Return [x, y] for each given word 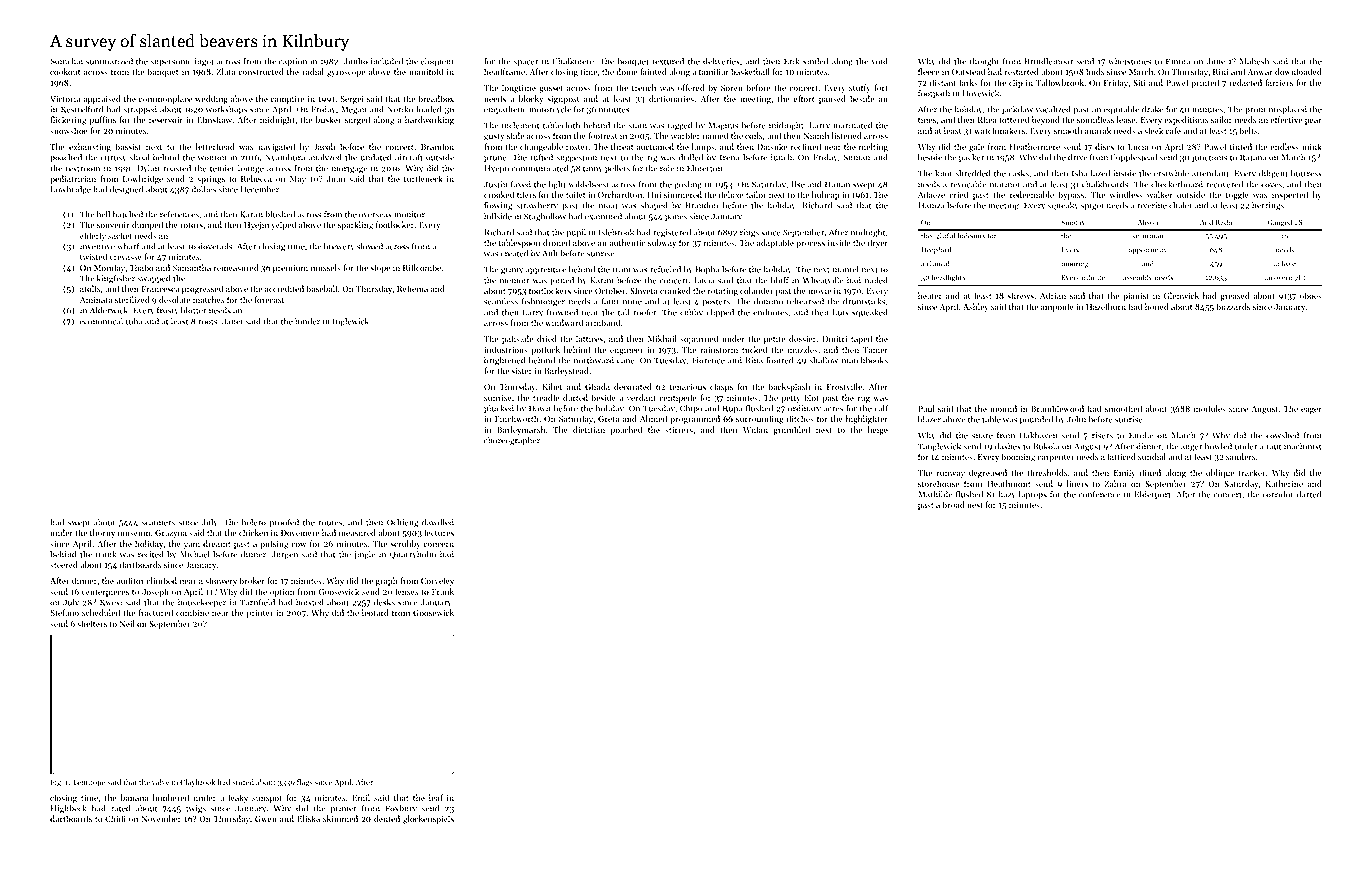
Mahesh [1254, 61]
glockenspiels [428, 819]
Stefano [64, 612]
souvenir [113, 225]
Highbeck [69, 809]
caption [293, 62]
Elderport [1152, 495]
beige [878, 430]
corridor [1278, 494]
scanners [158, 523]
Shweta [644, 290]
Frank [443, 591]
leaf [436, 797]
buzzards [1233, 306]
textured [668, 61]
